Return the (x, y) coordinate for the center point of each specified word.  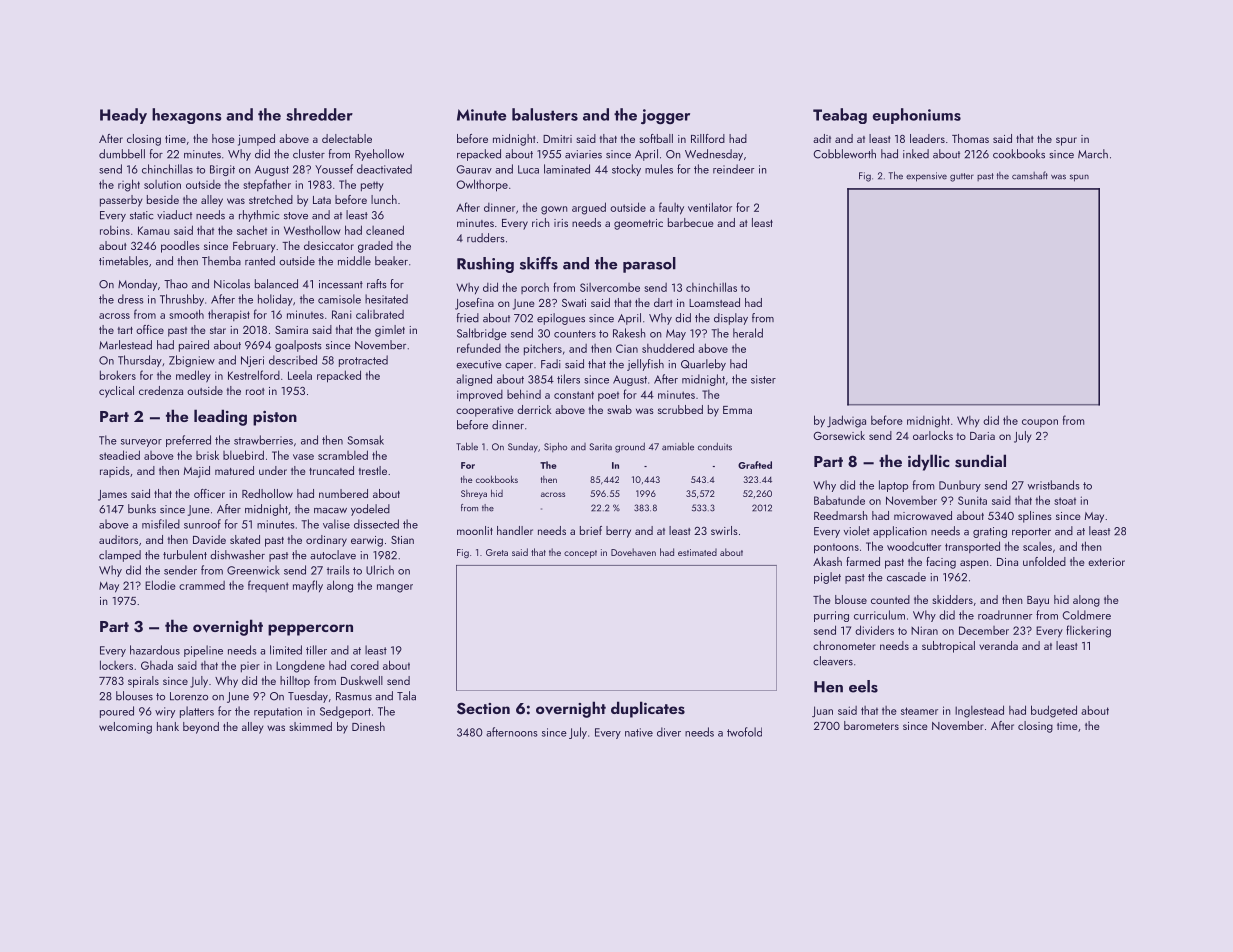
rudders (486, 238)
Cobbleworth (845, 154)
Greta (497, 552)
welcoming (125, 728)
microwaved (923, 515)
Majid (197, 472)
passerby (121, 201)
